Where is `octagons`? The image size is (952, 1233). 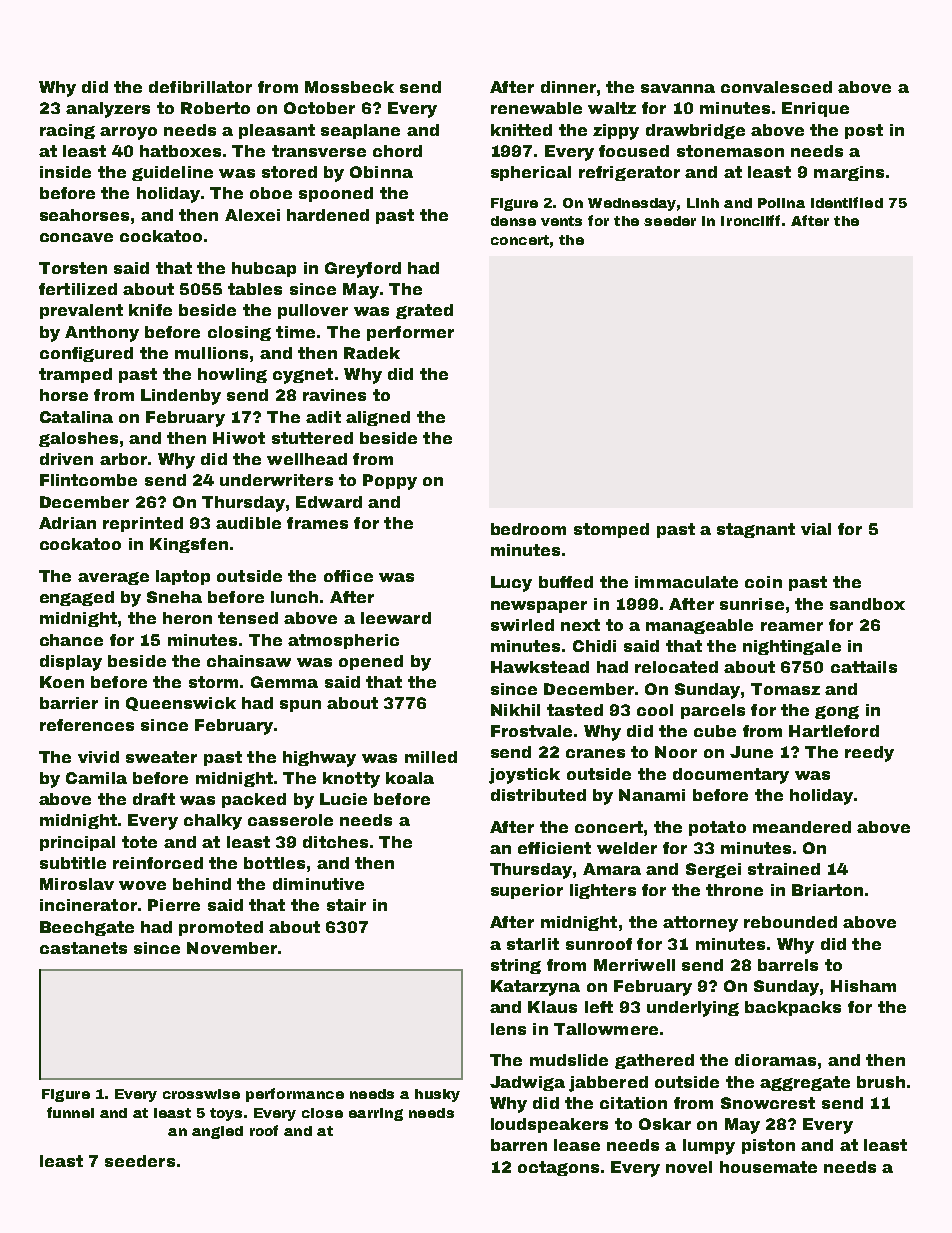
octagons is located at coordinates (558, 1168).
